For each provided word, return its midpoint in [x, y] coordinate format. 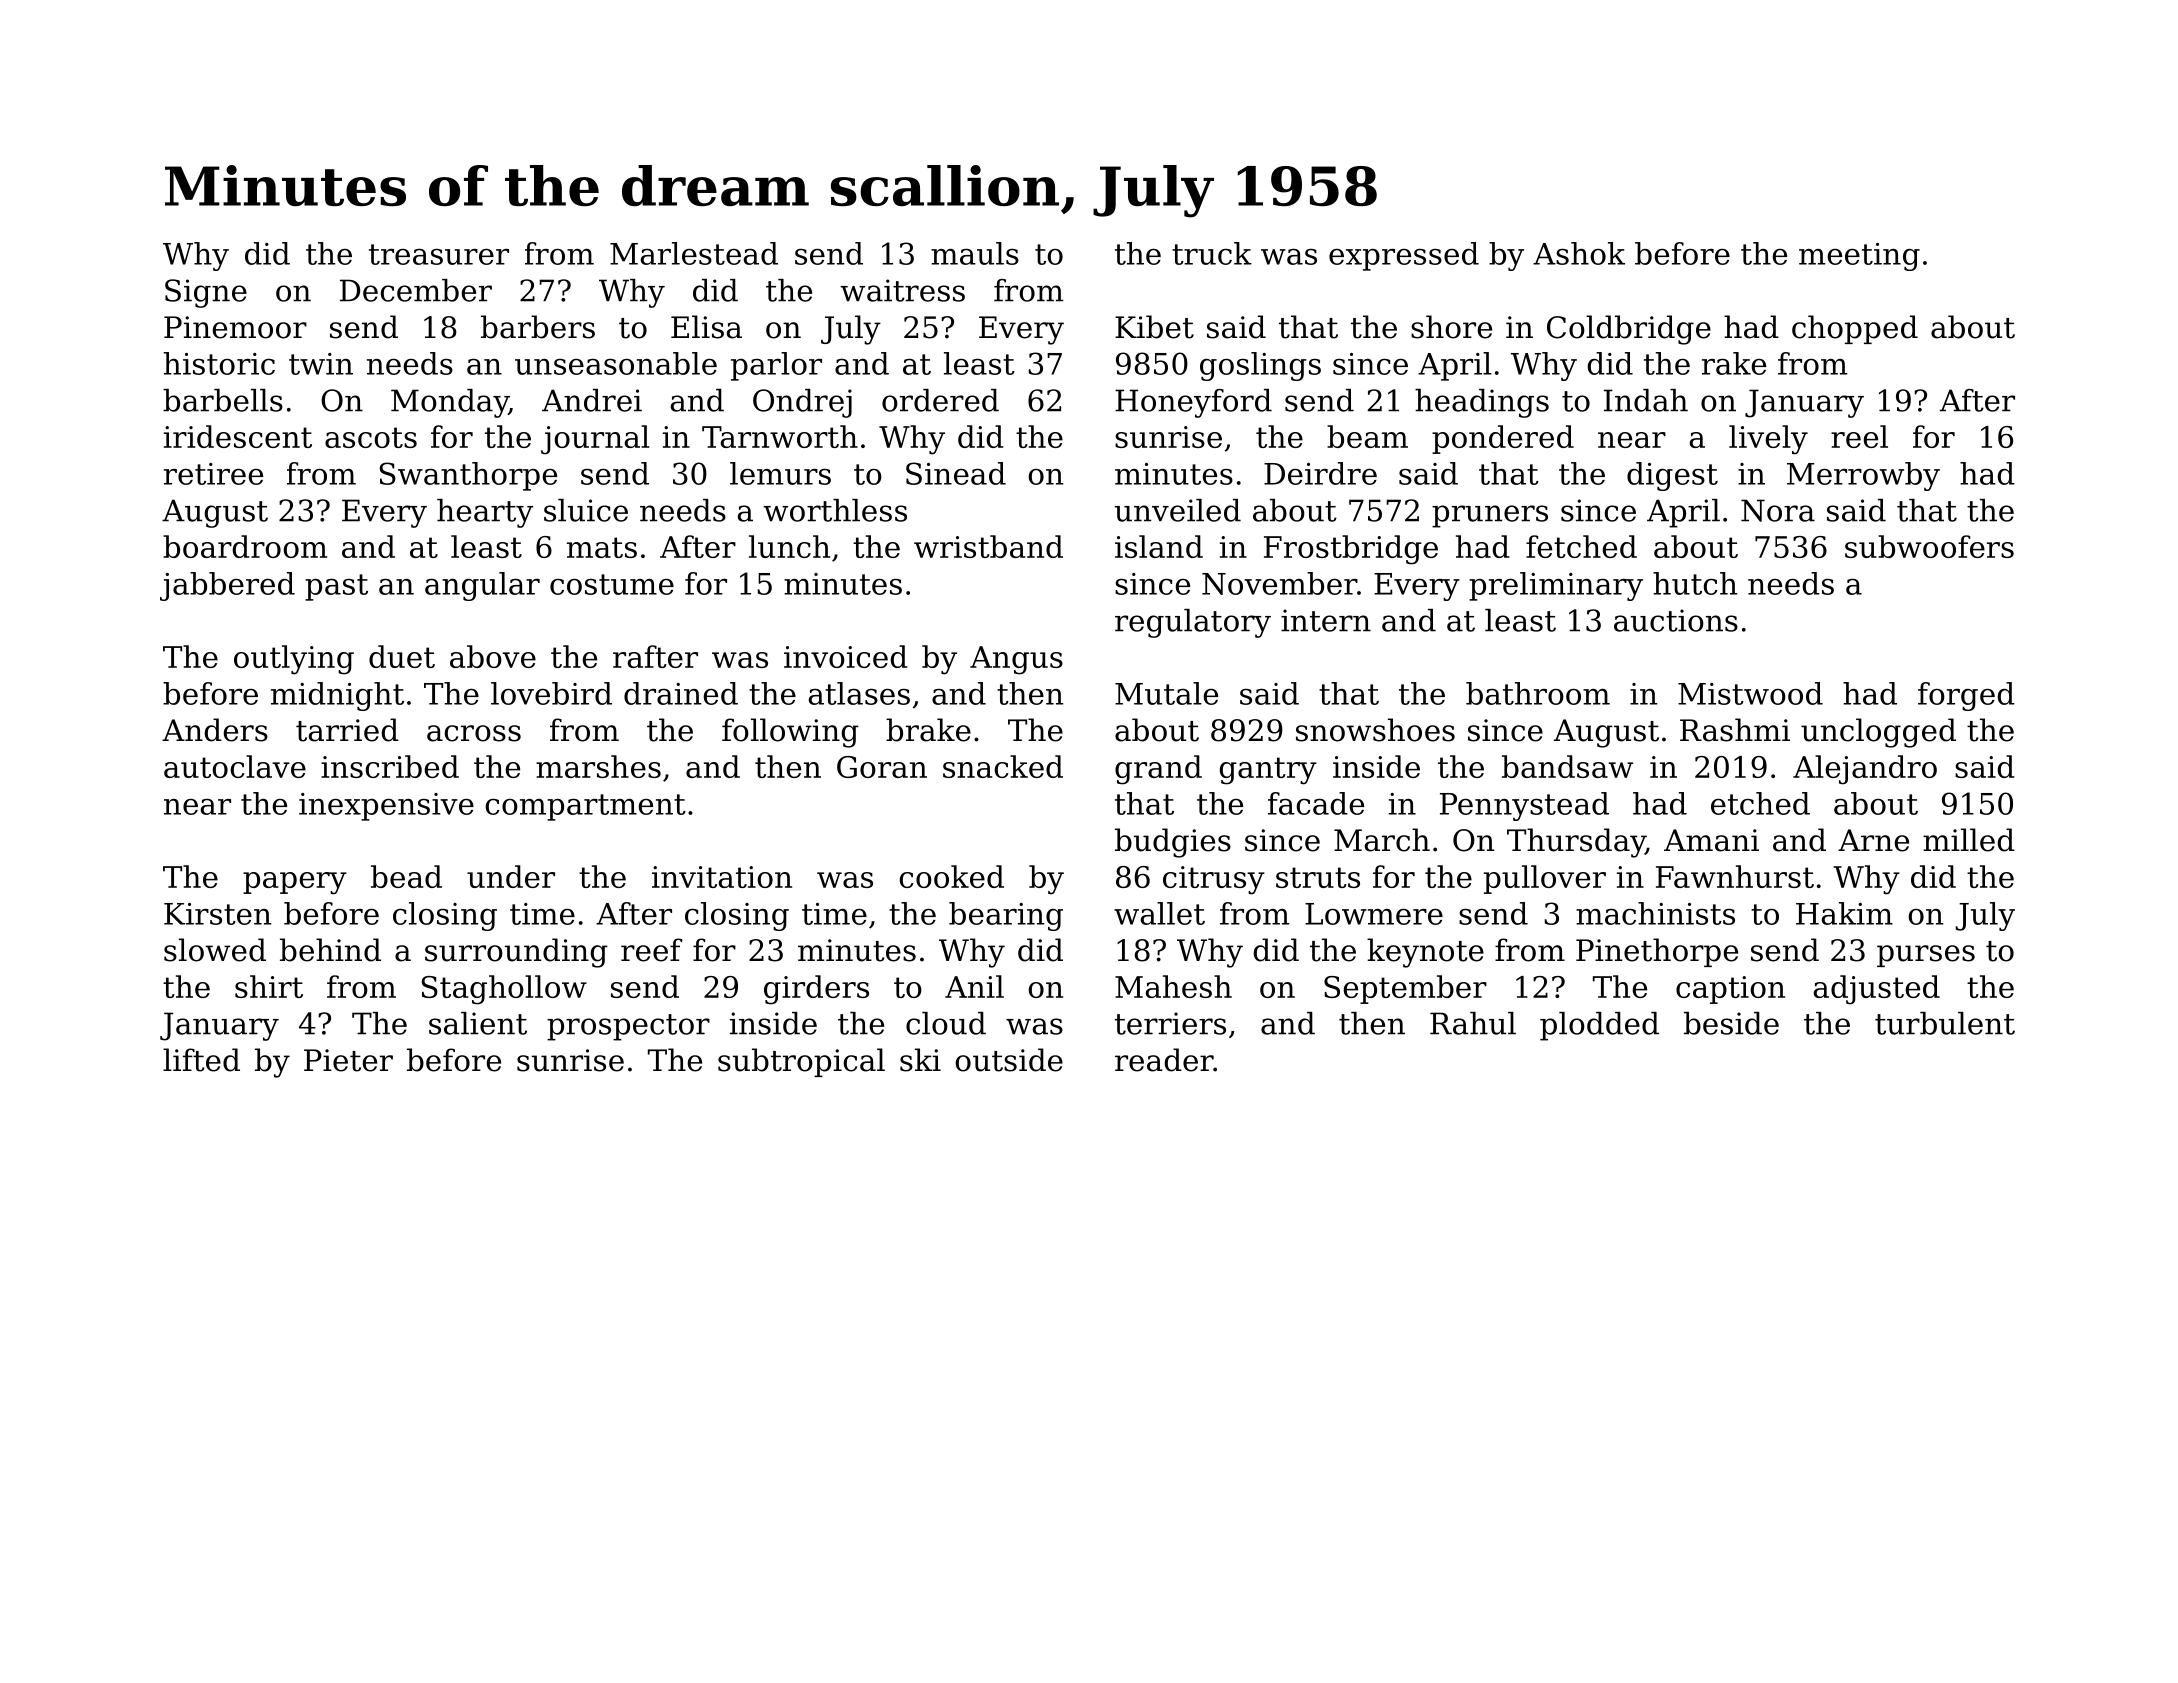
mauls [975, 253]
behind [330, 950]
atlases [859, 693]
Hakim [1844, 913]
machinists [1655, 913]
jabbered [227, 586]
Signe [206, 293]
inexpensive [386, 807]
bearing [1006, 916]
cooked [951, 876]
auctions [1676, 620]
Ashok [1579, 253]
